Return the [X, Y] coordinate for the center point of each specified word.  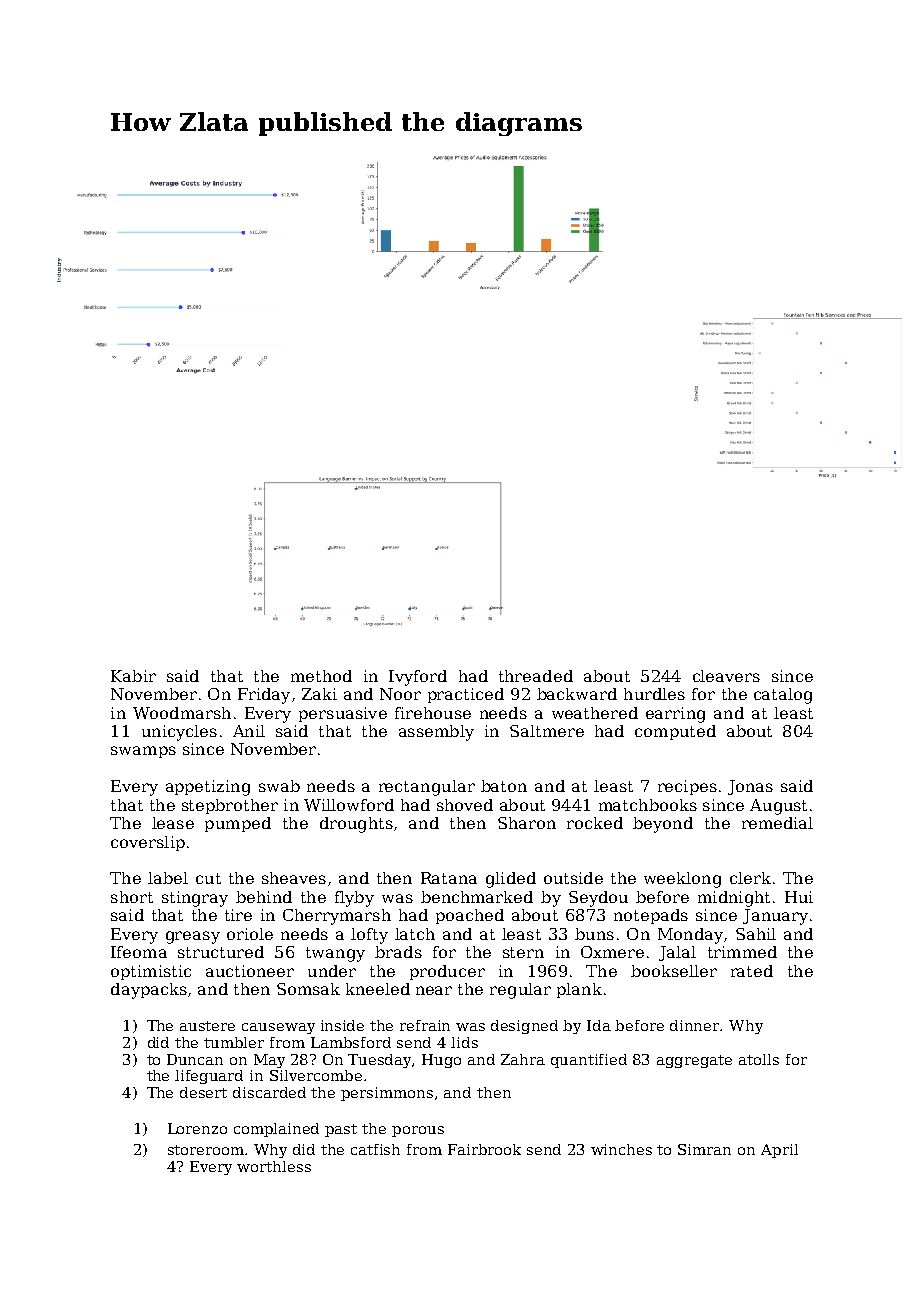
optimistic [151, 972]
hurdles [654, 694]
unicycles [179, 733]
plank [579, 990]
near [434, 990]
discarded [269, 1092]
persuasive [343, 714]
